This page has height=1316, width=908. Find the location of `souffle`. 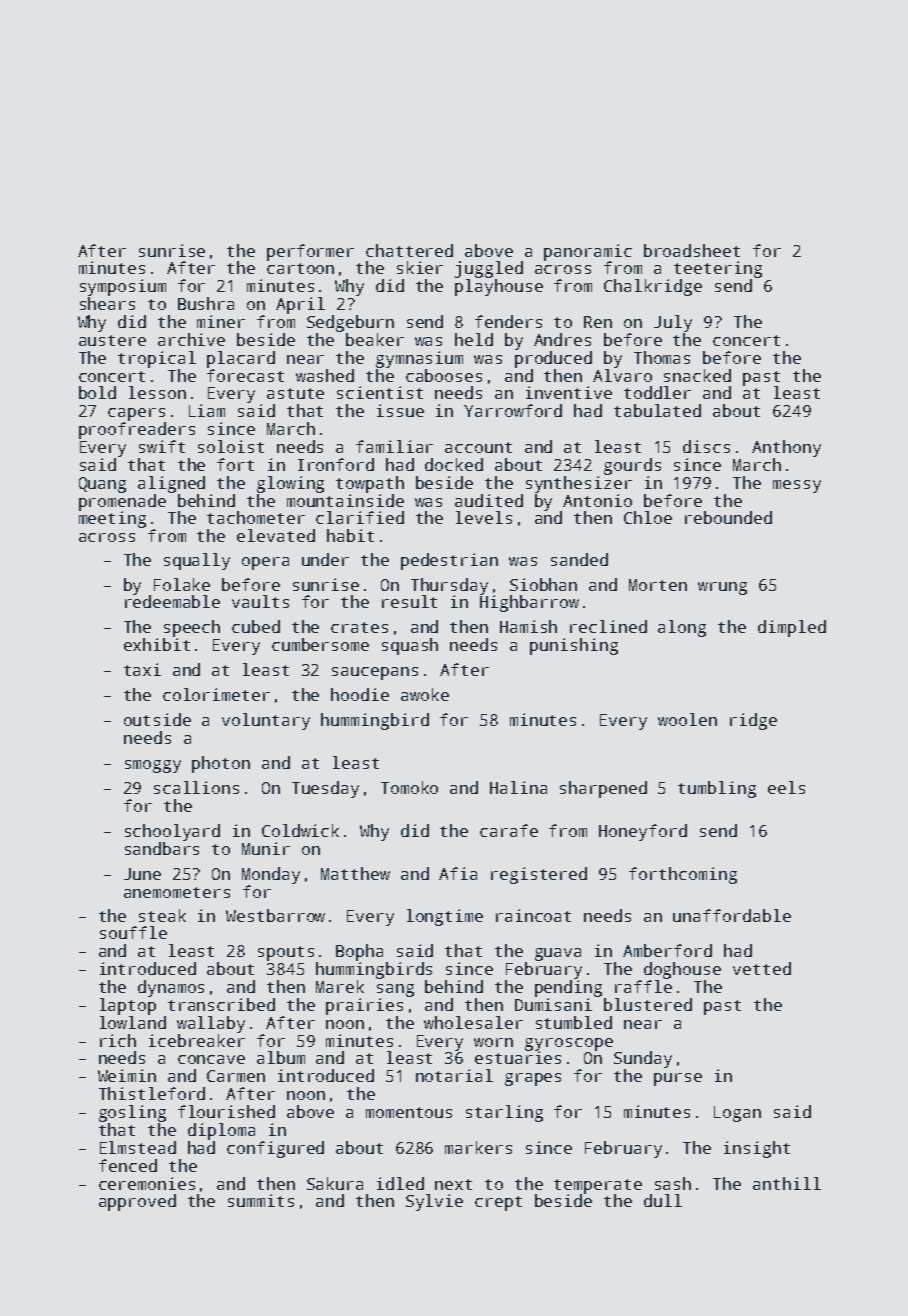

souffle is located at coordinates (133, 932).
